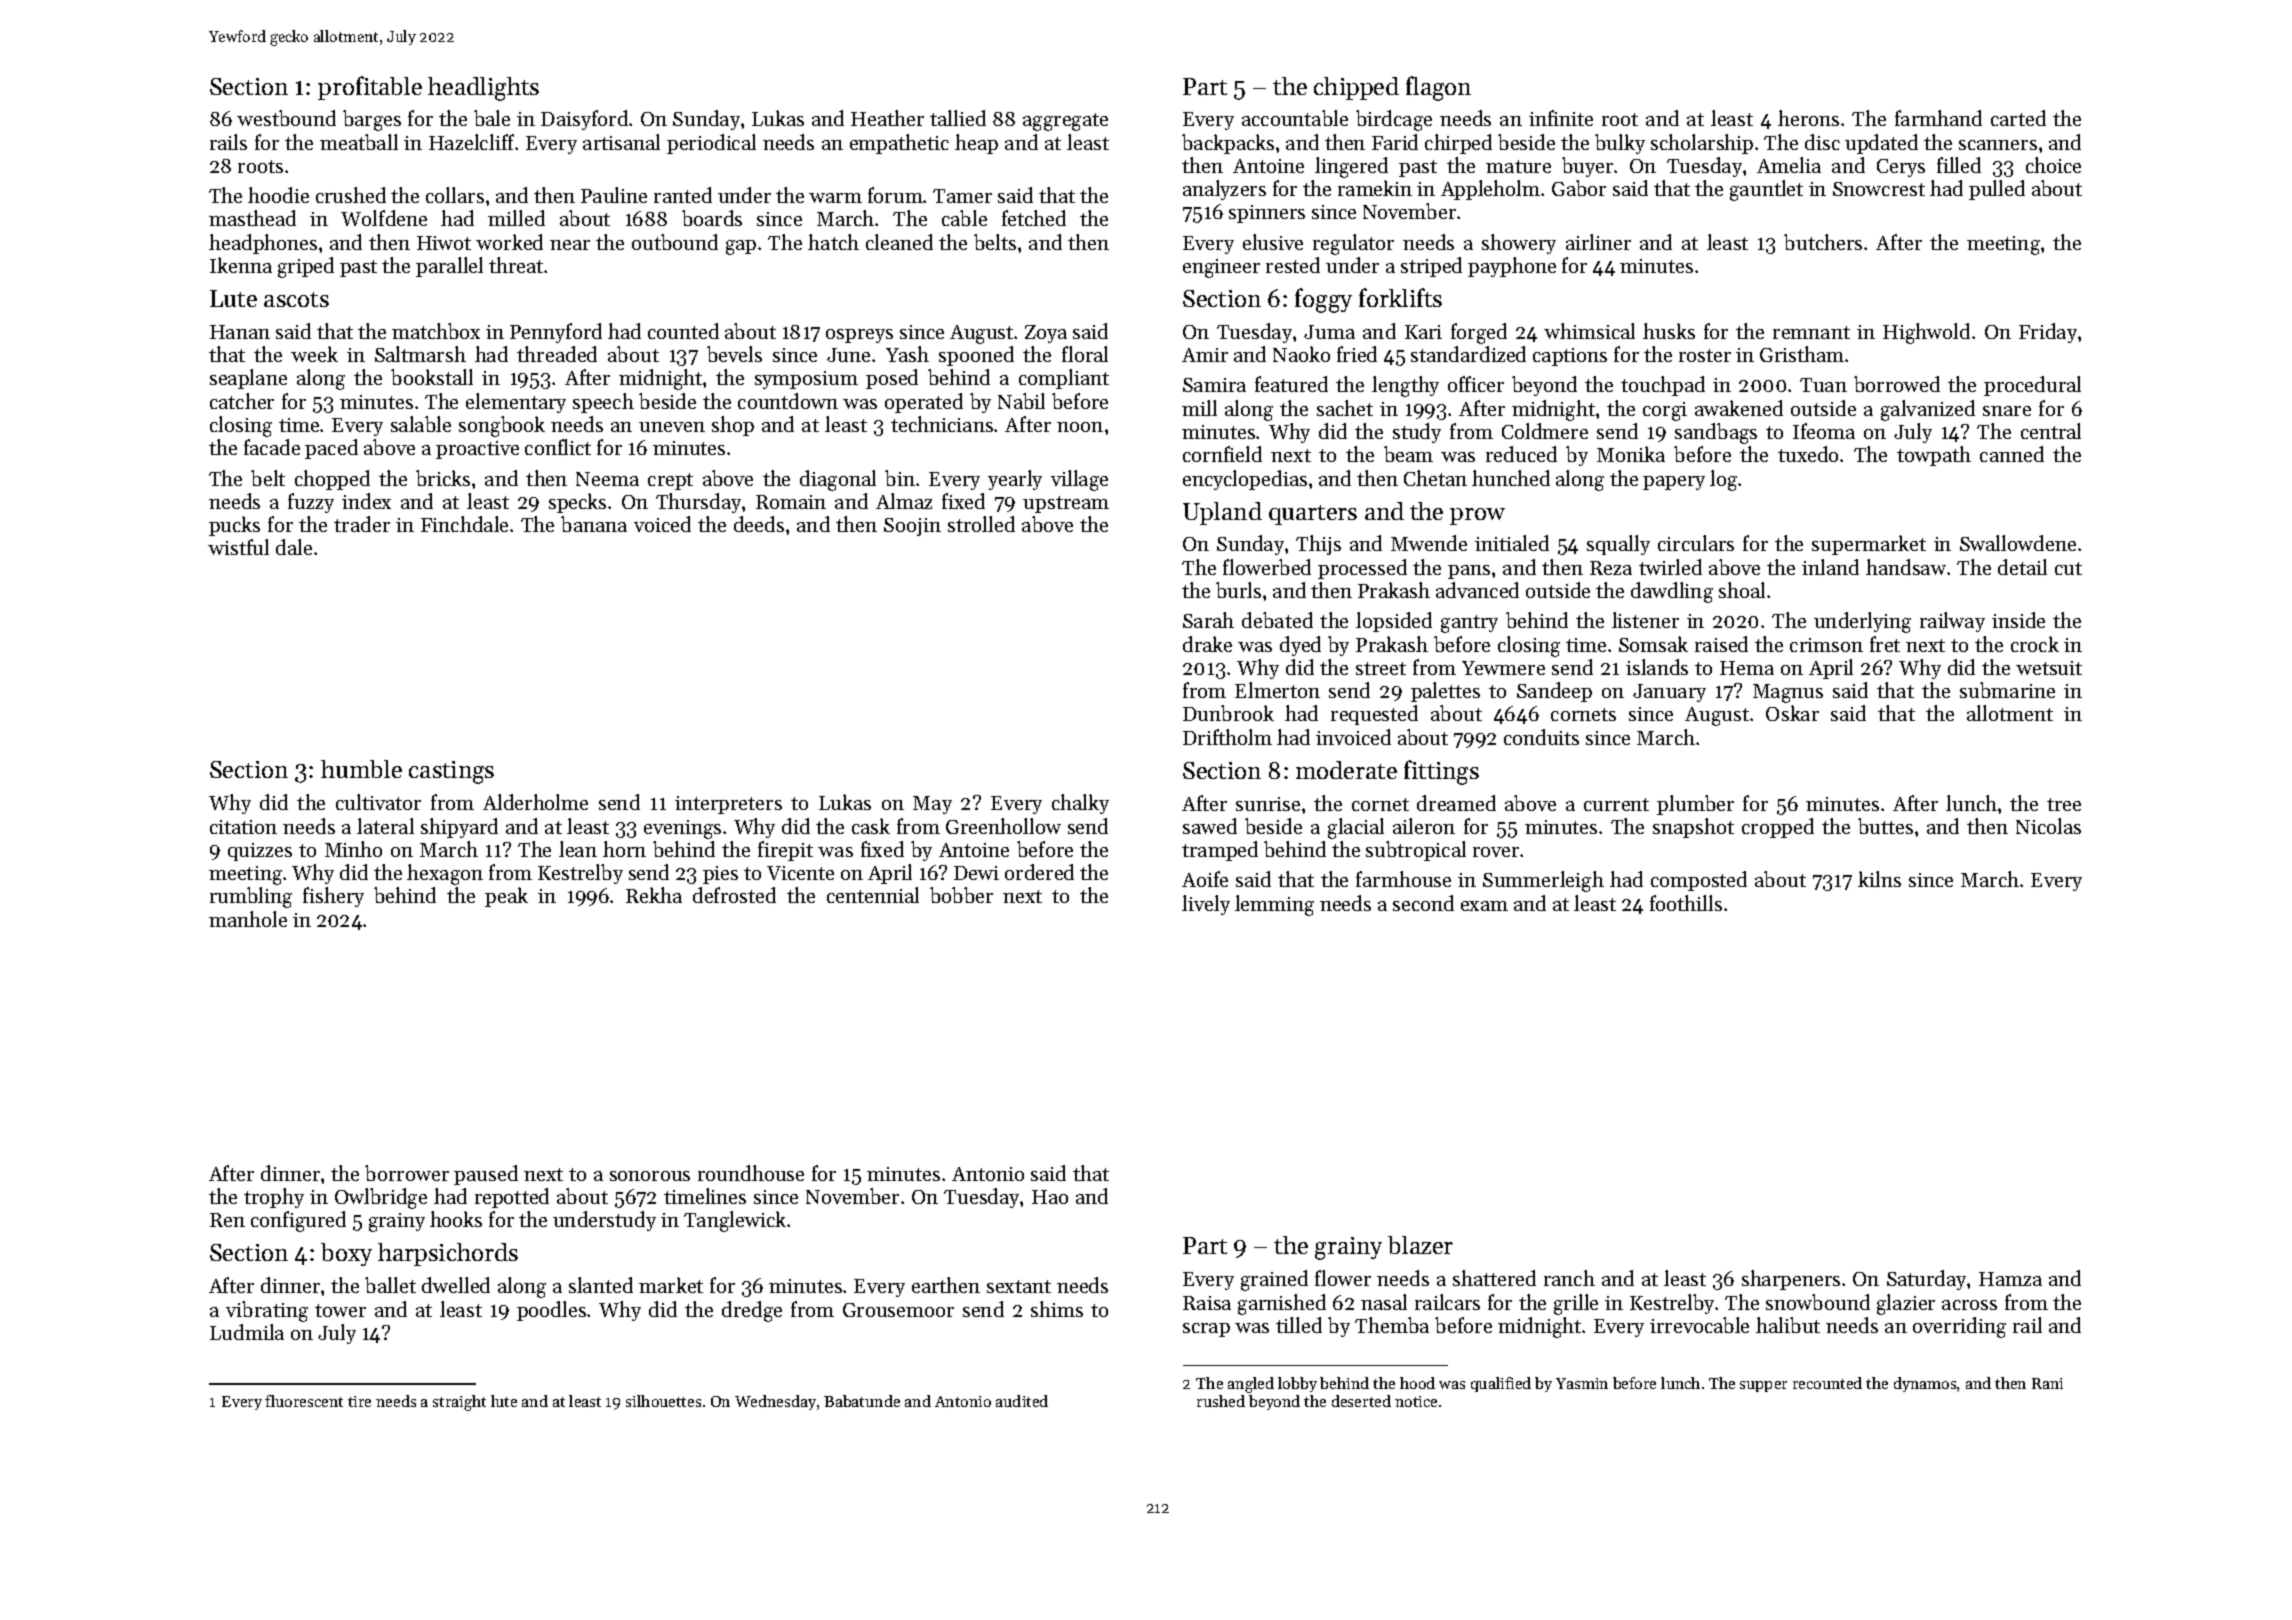 The height and width of the screenshot is (1620, 2292). Describe the element at coordinates (1080, 804) in the screenshot. I see `chalky` at that location.
